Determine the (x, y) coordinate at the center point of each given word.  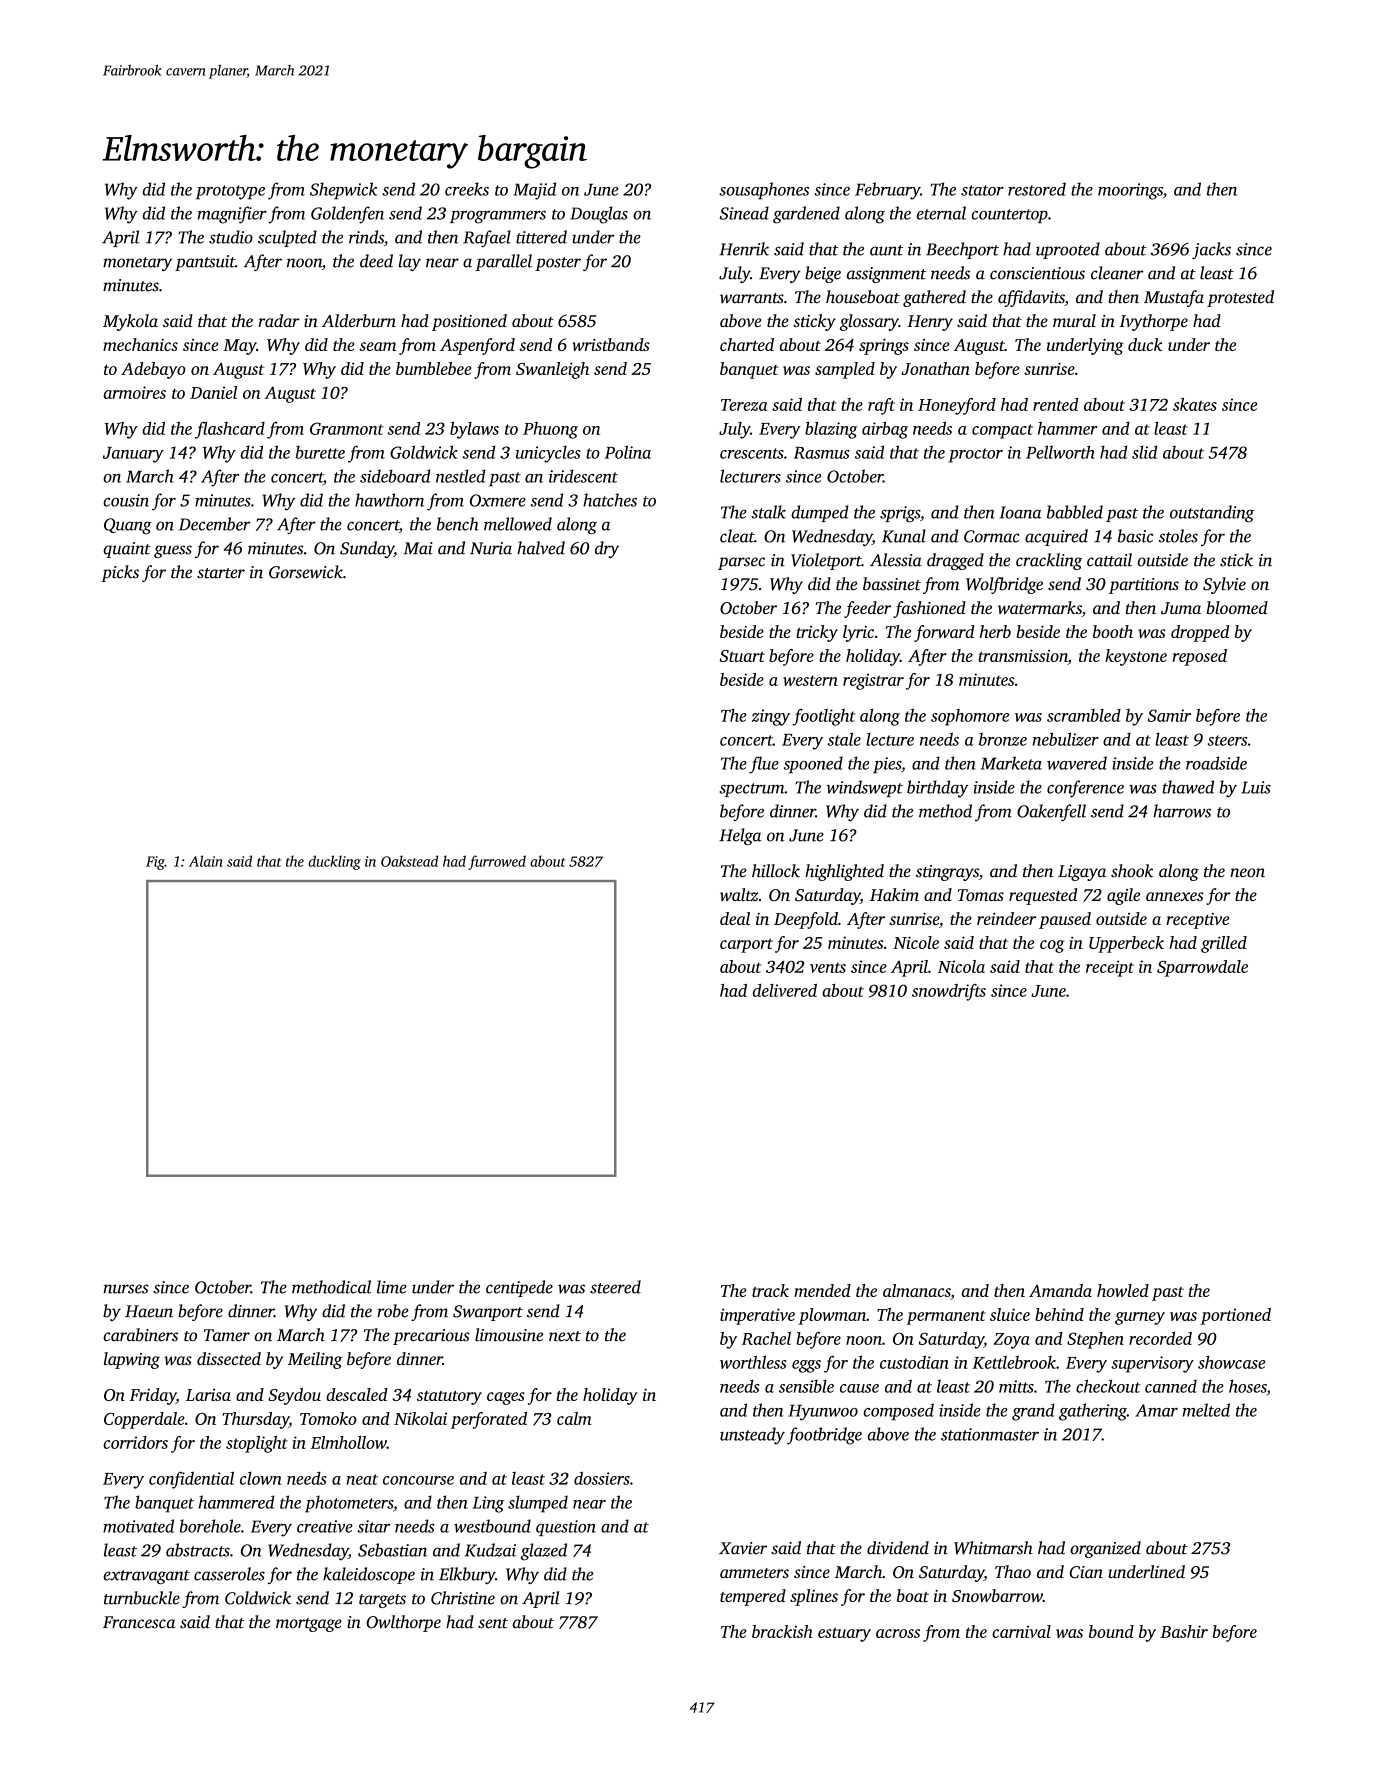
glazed (544, 1552)
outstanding (1212, 514)
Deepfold (806, 920)
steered (615, 1287)
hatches (610, 500)
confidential (191, 1480)
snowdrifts (949, 992)
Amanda (1060, 1290)
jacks (1211, 250)
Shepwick (343, 191)
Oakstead (409, 861)
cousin (126, 500)
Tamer (227, 1335)
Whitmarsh (993, 1548)
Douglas (599, 215)
